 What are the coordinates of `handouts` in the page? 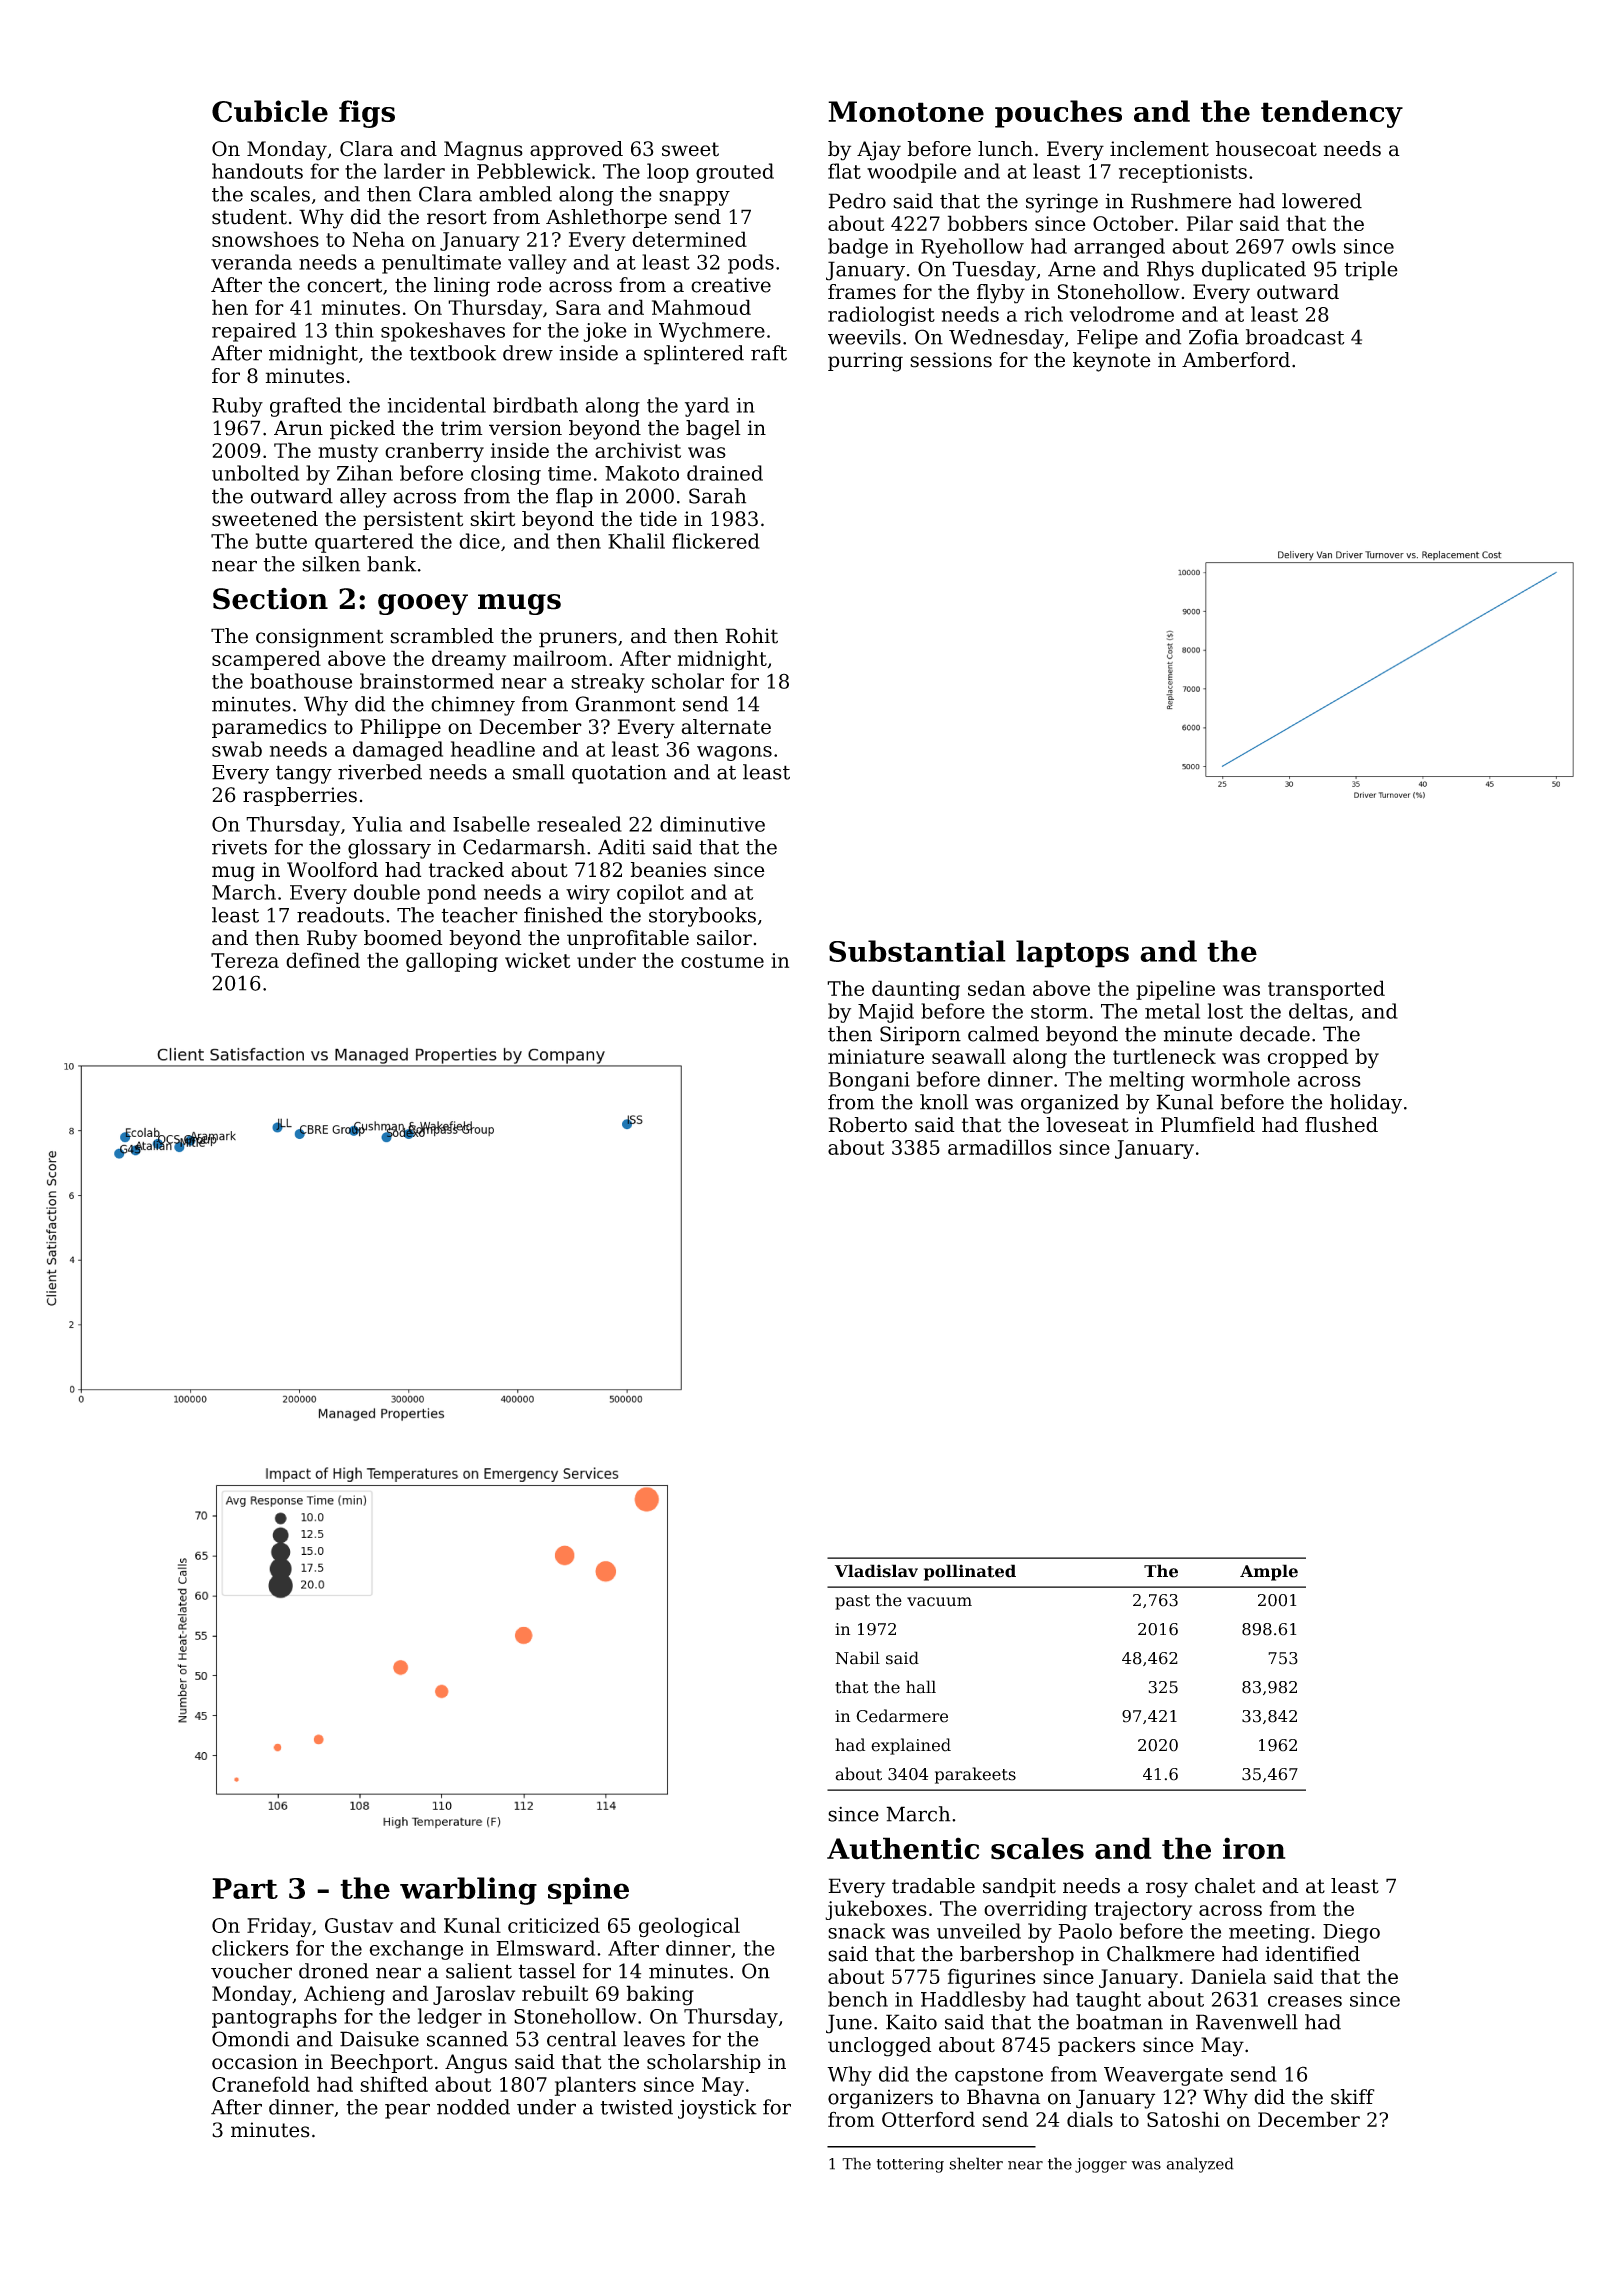 It's located at (257, 171).
